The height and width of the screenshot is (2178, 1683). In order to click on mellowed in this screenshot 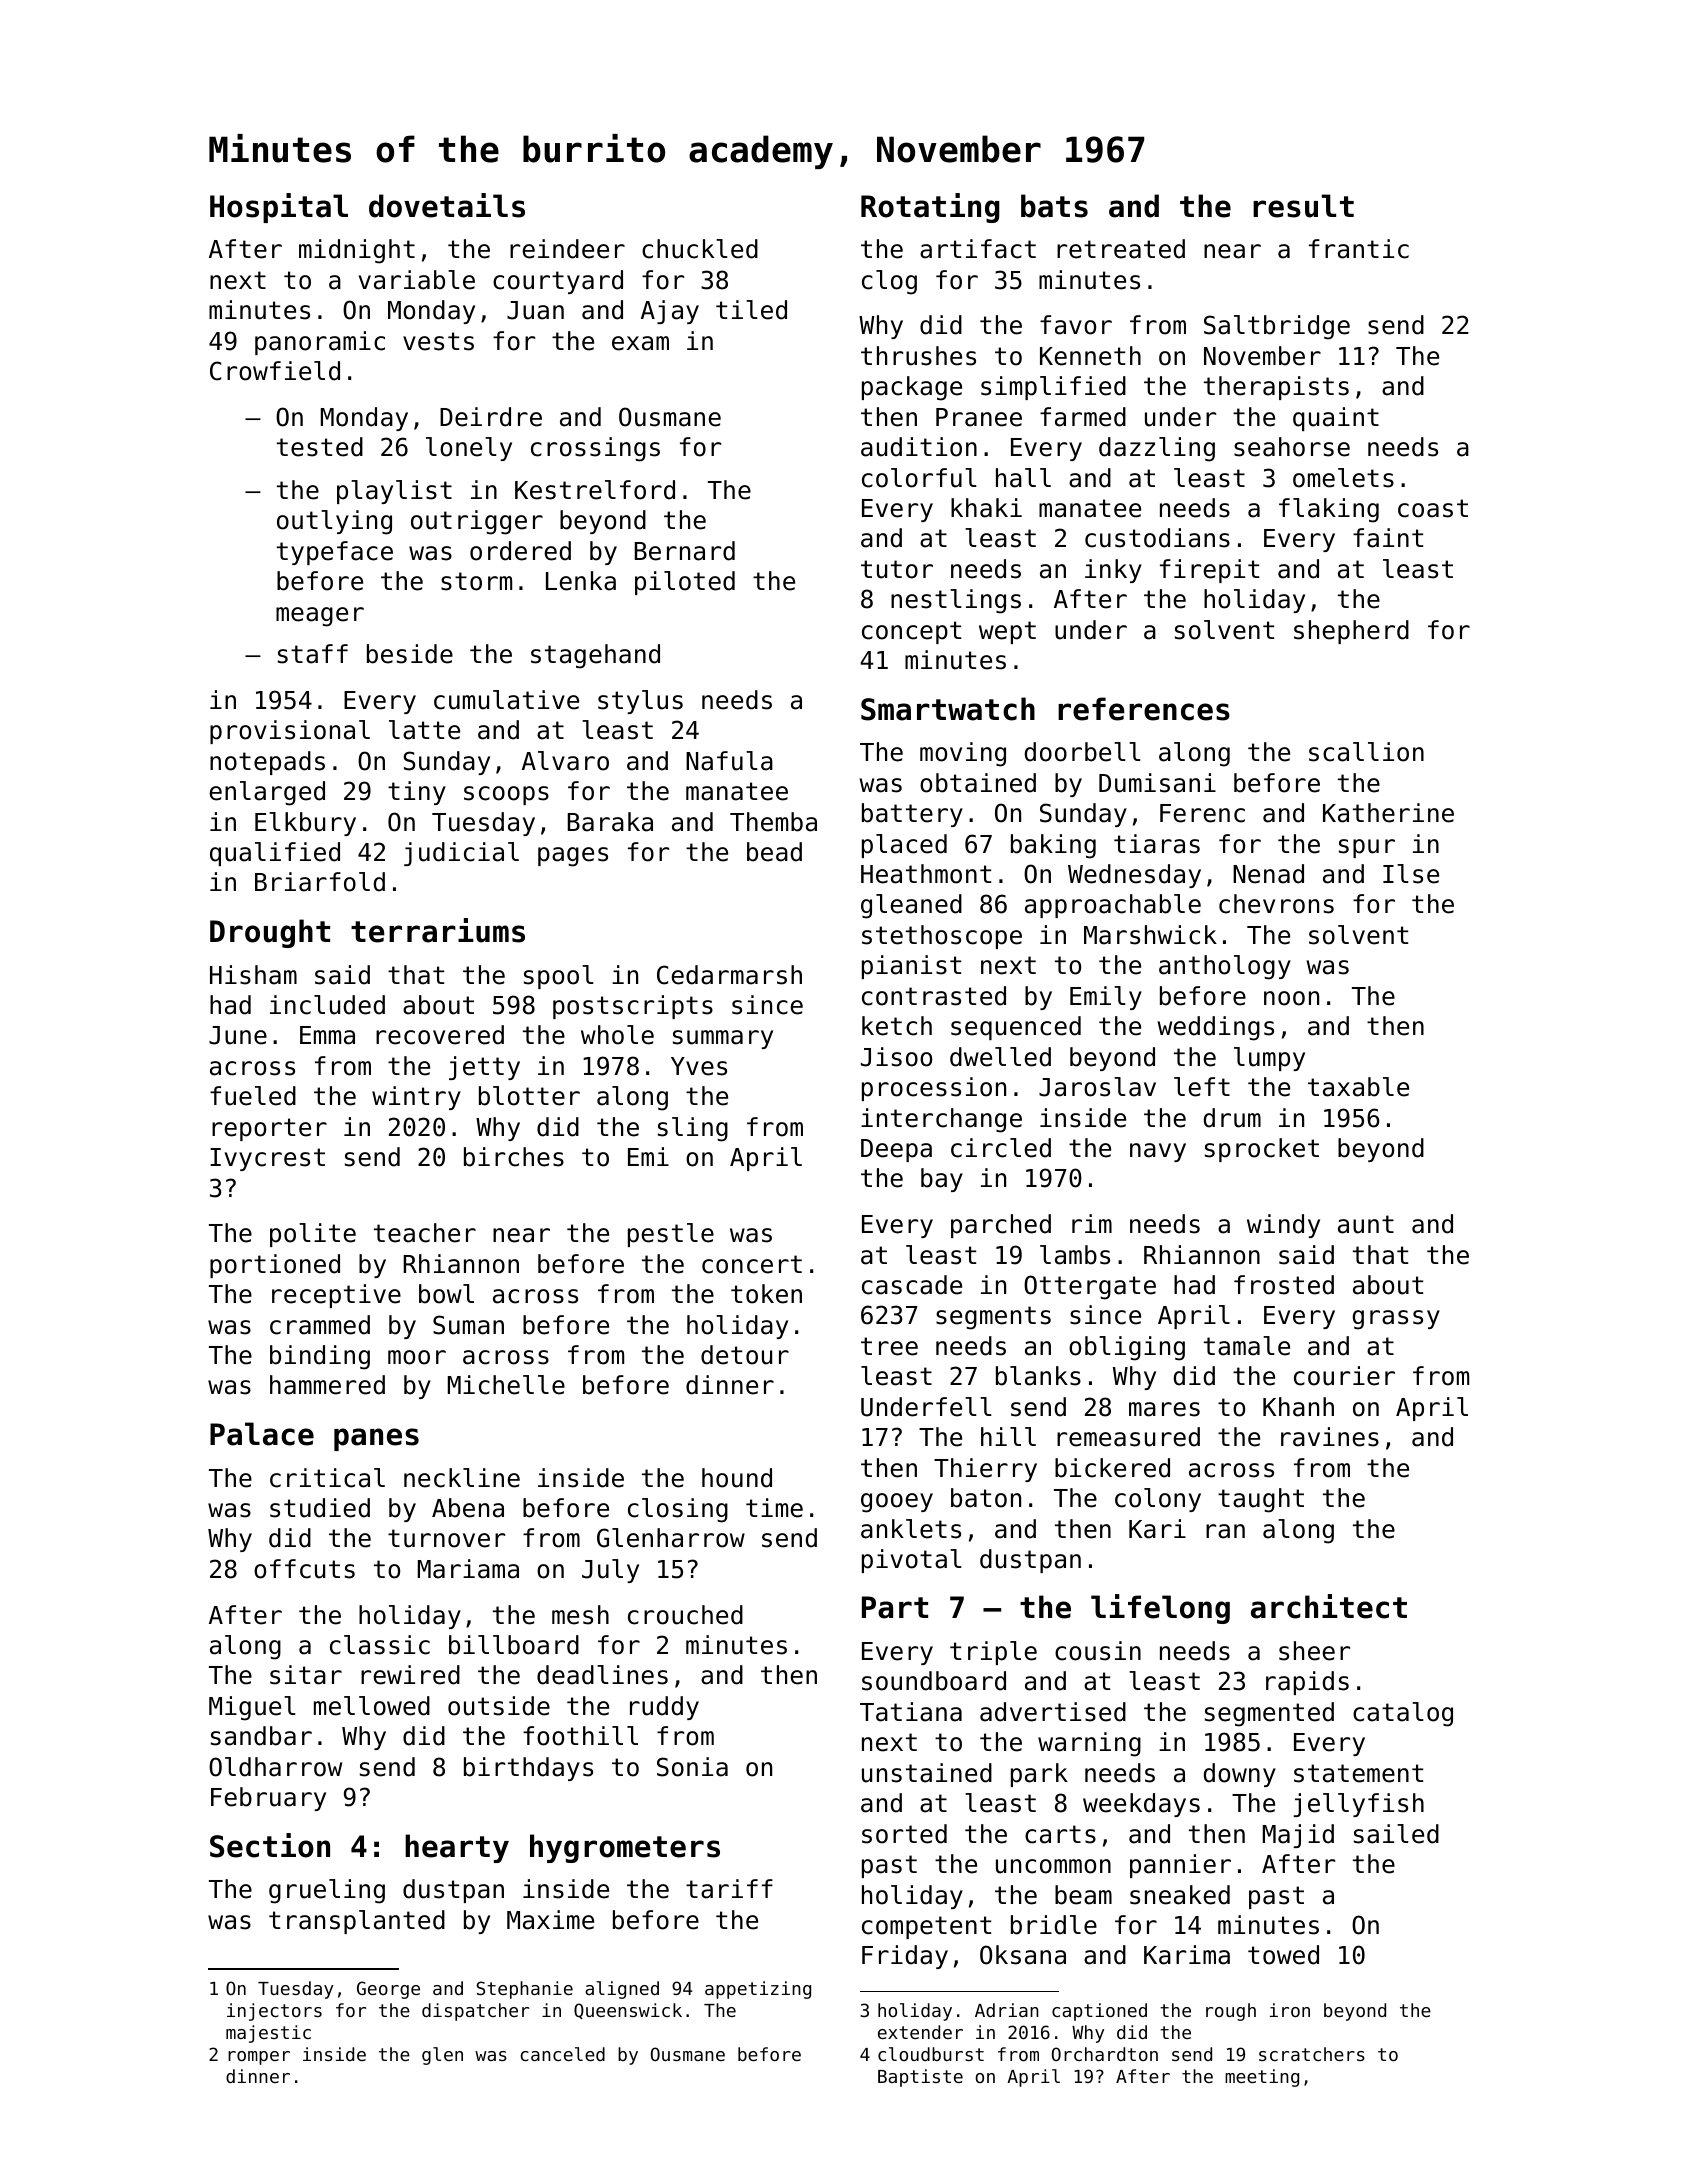, I will do `click(372, 1706)`.
